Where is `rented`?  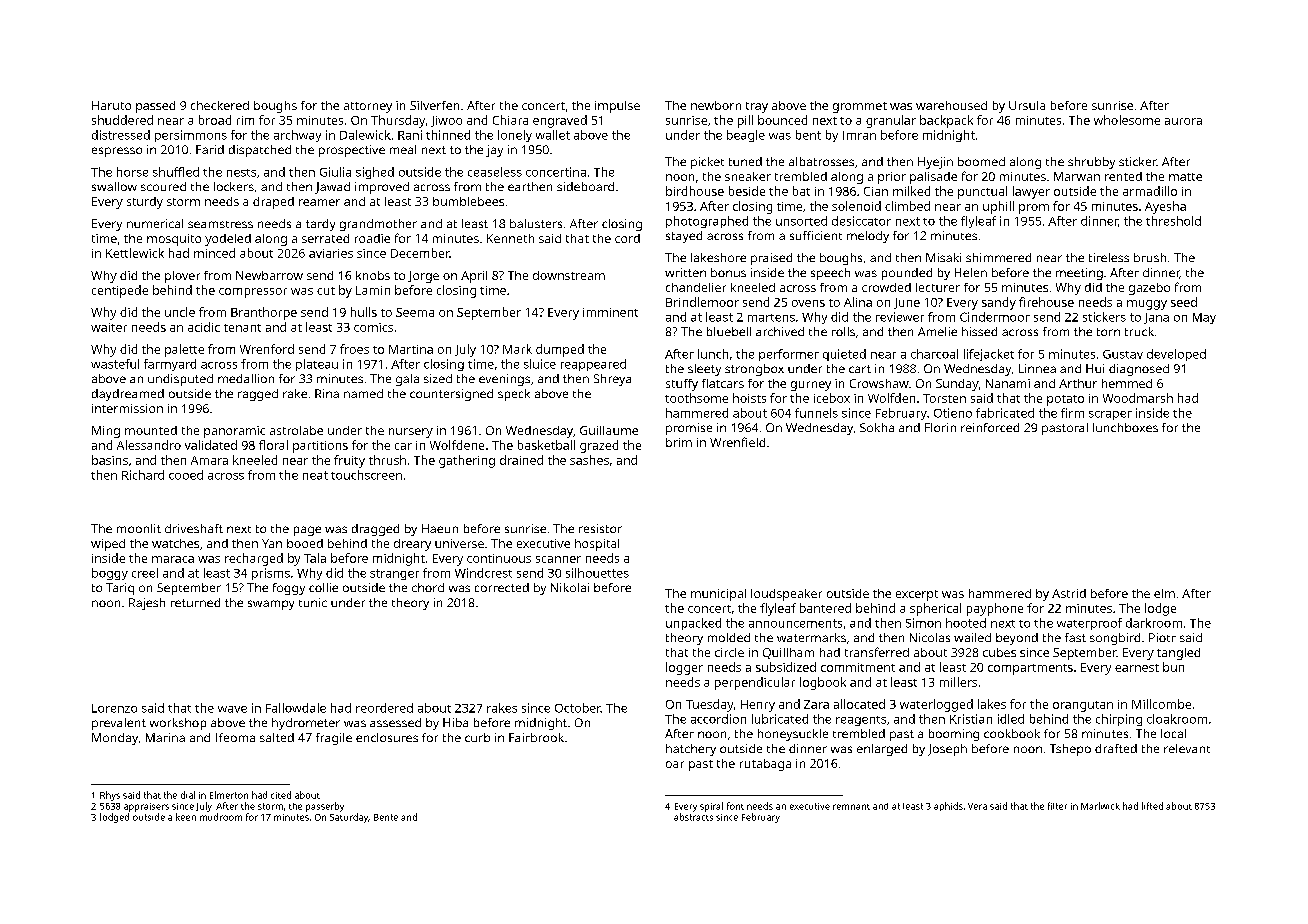 rented is located at coordinates (1123, 176).
